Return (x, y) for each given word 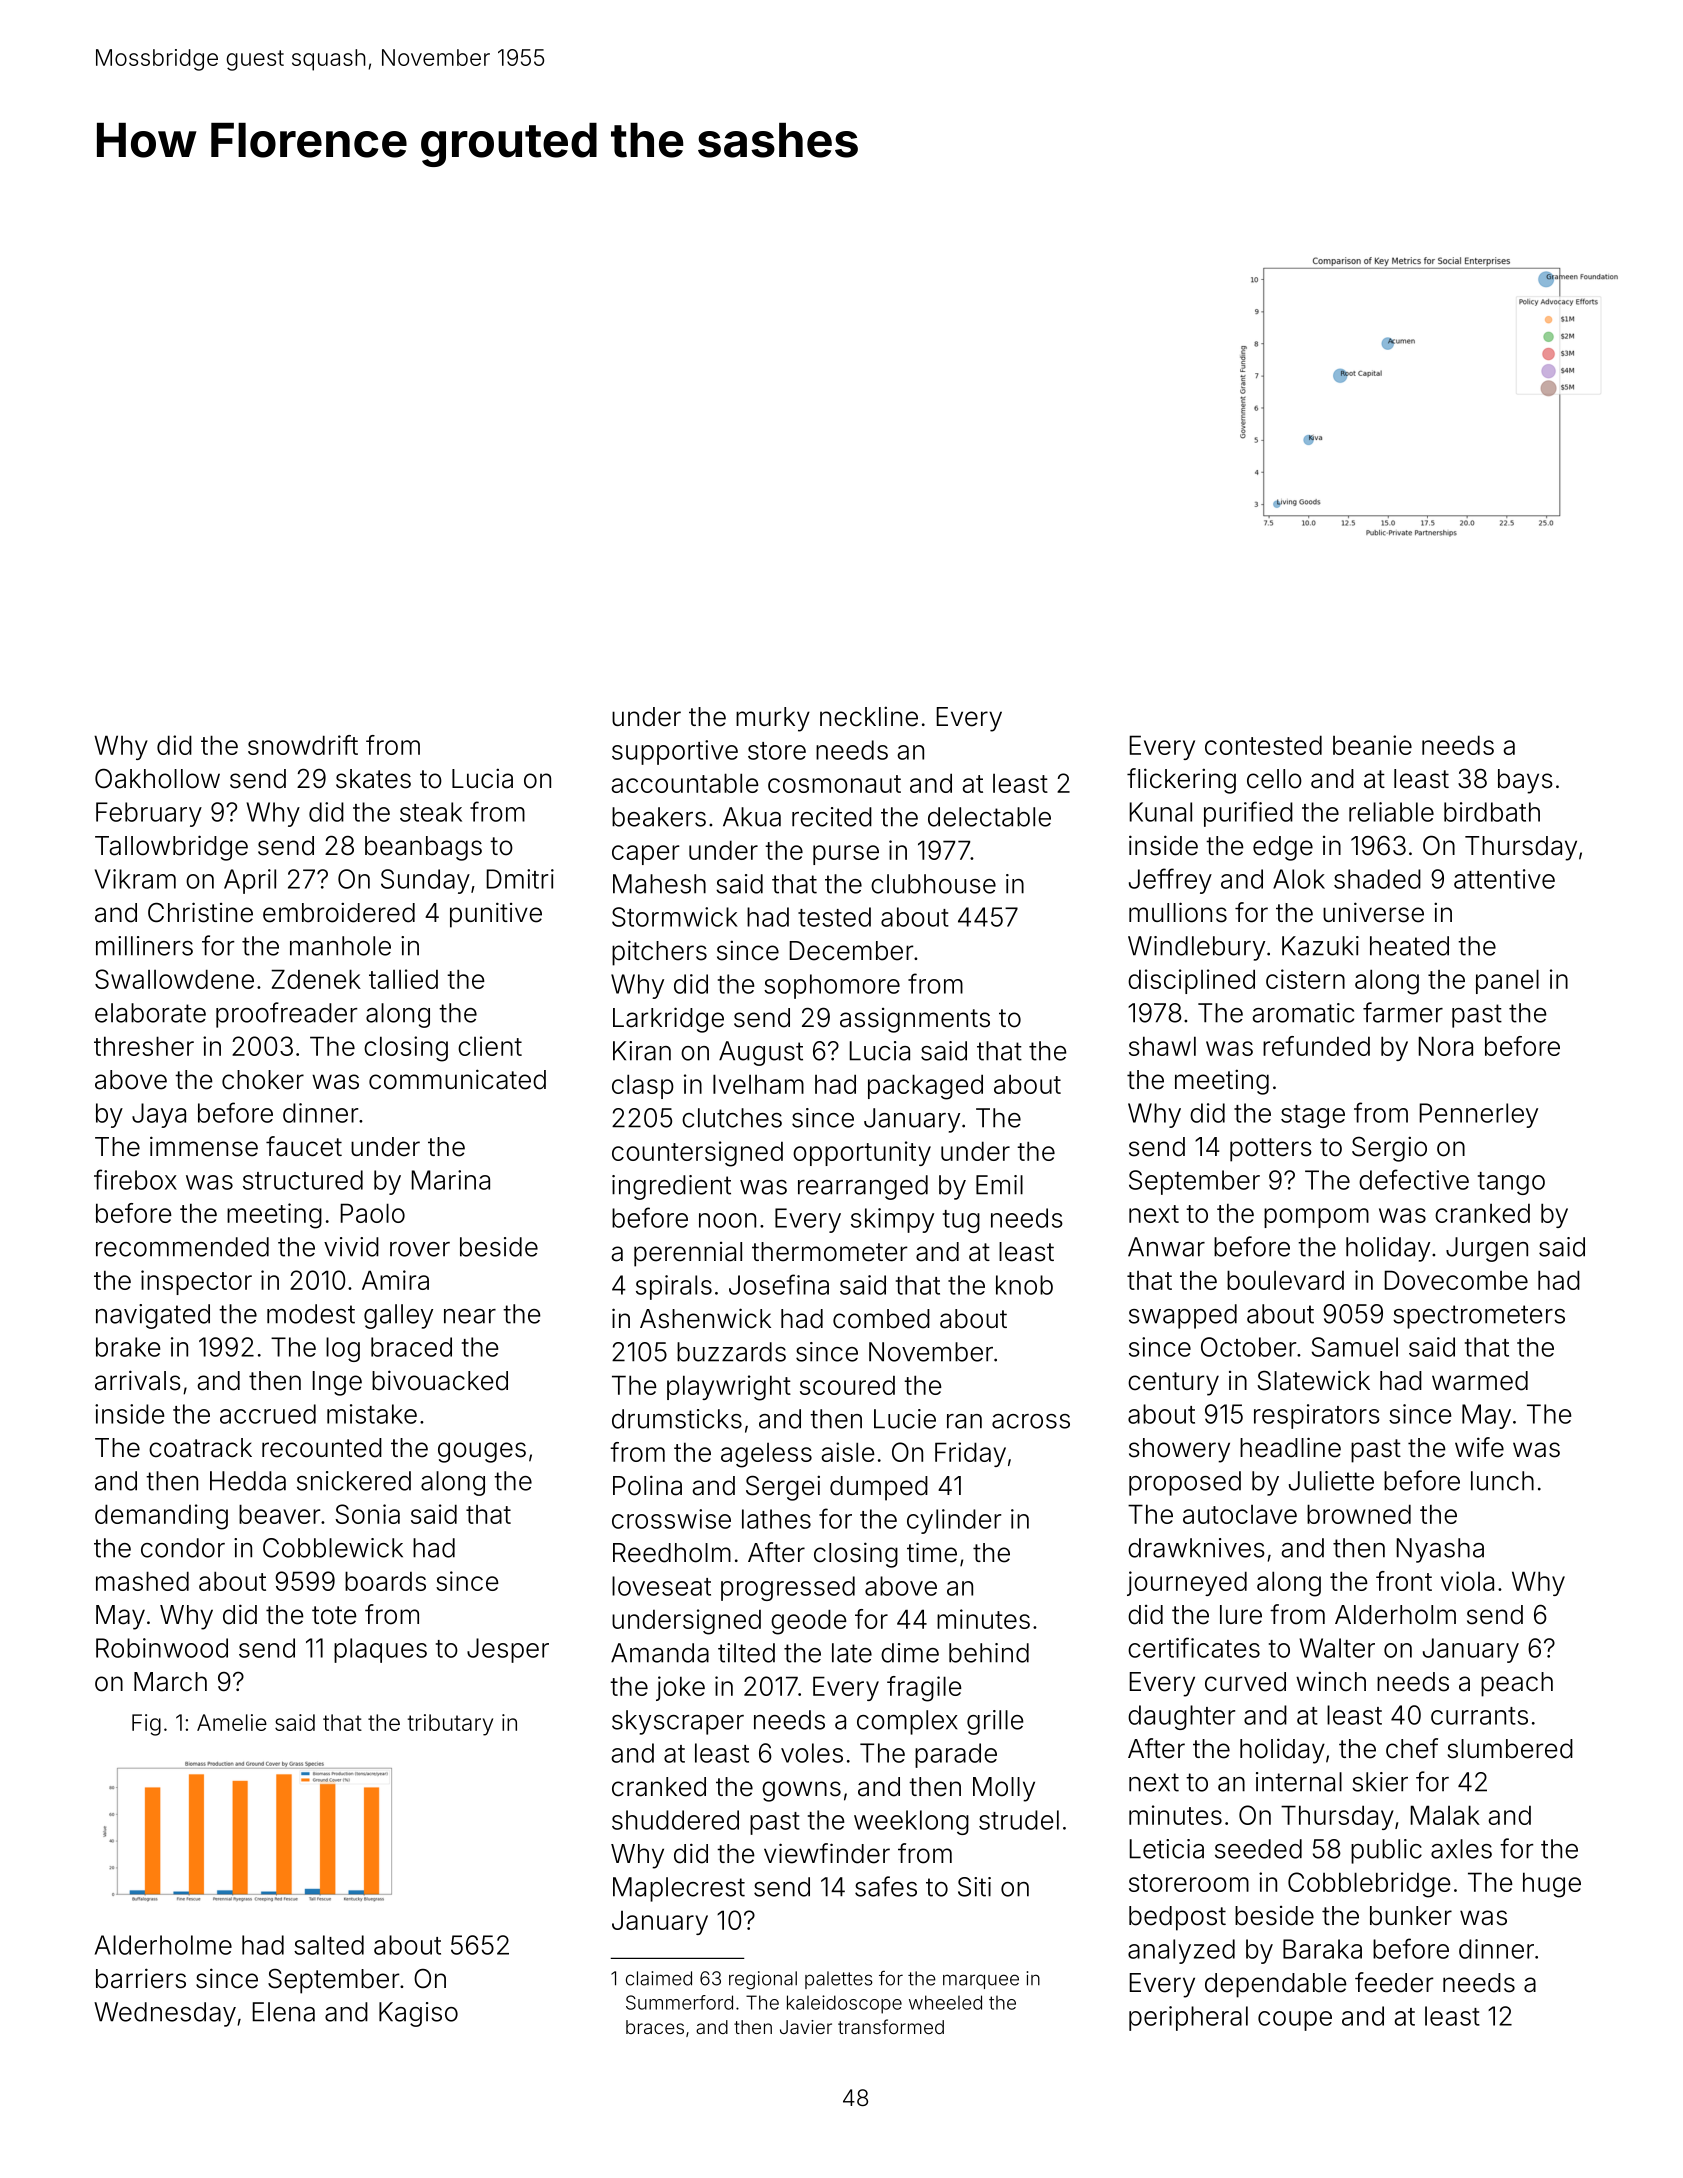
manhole (340, 946)
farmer (1403, 1012)
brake (128, 1347)
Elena (284, 2012)
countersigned (697, 1154)
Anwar (1166, 1247)
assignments (915, 1020)
